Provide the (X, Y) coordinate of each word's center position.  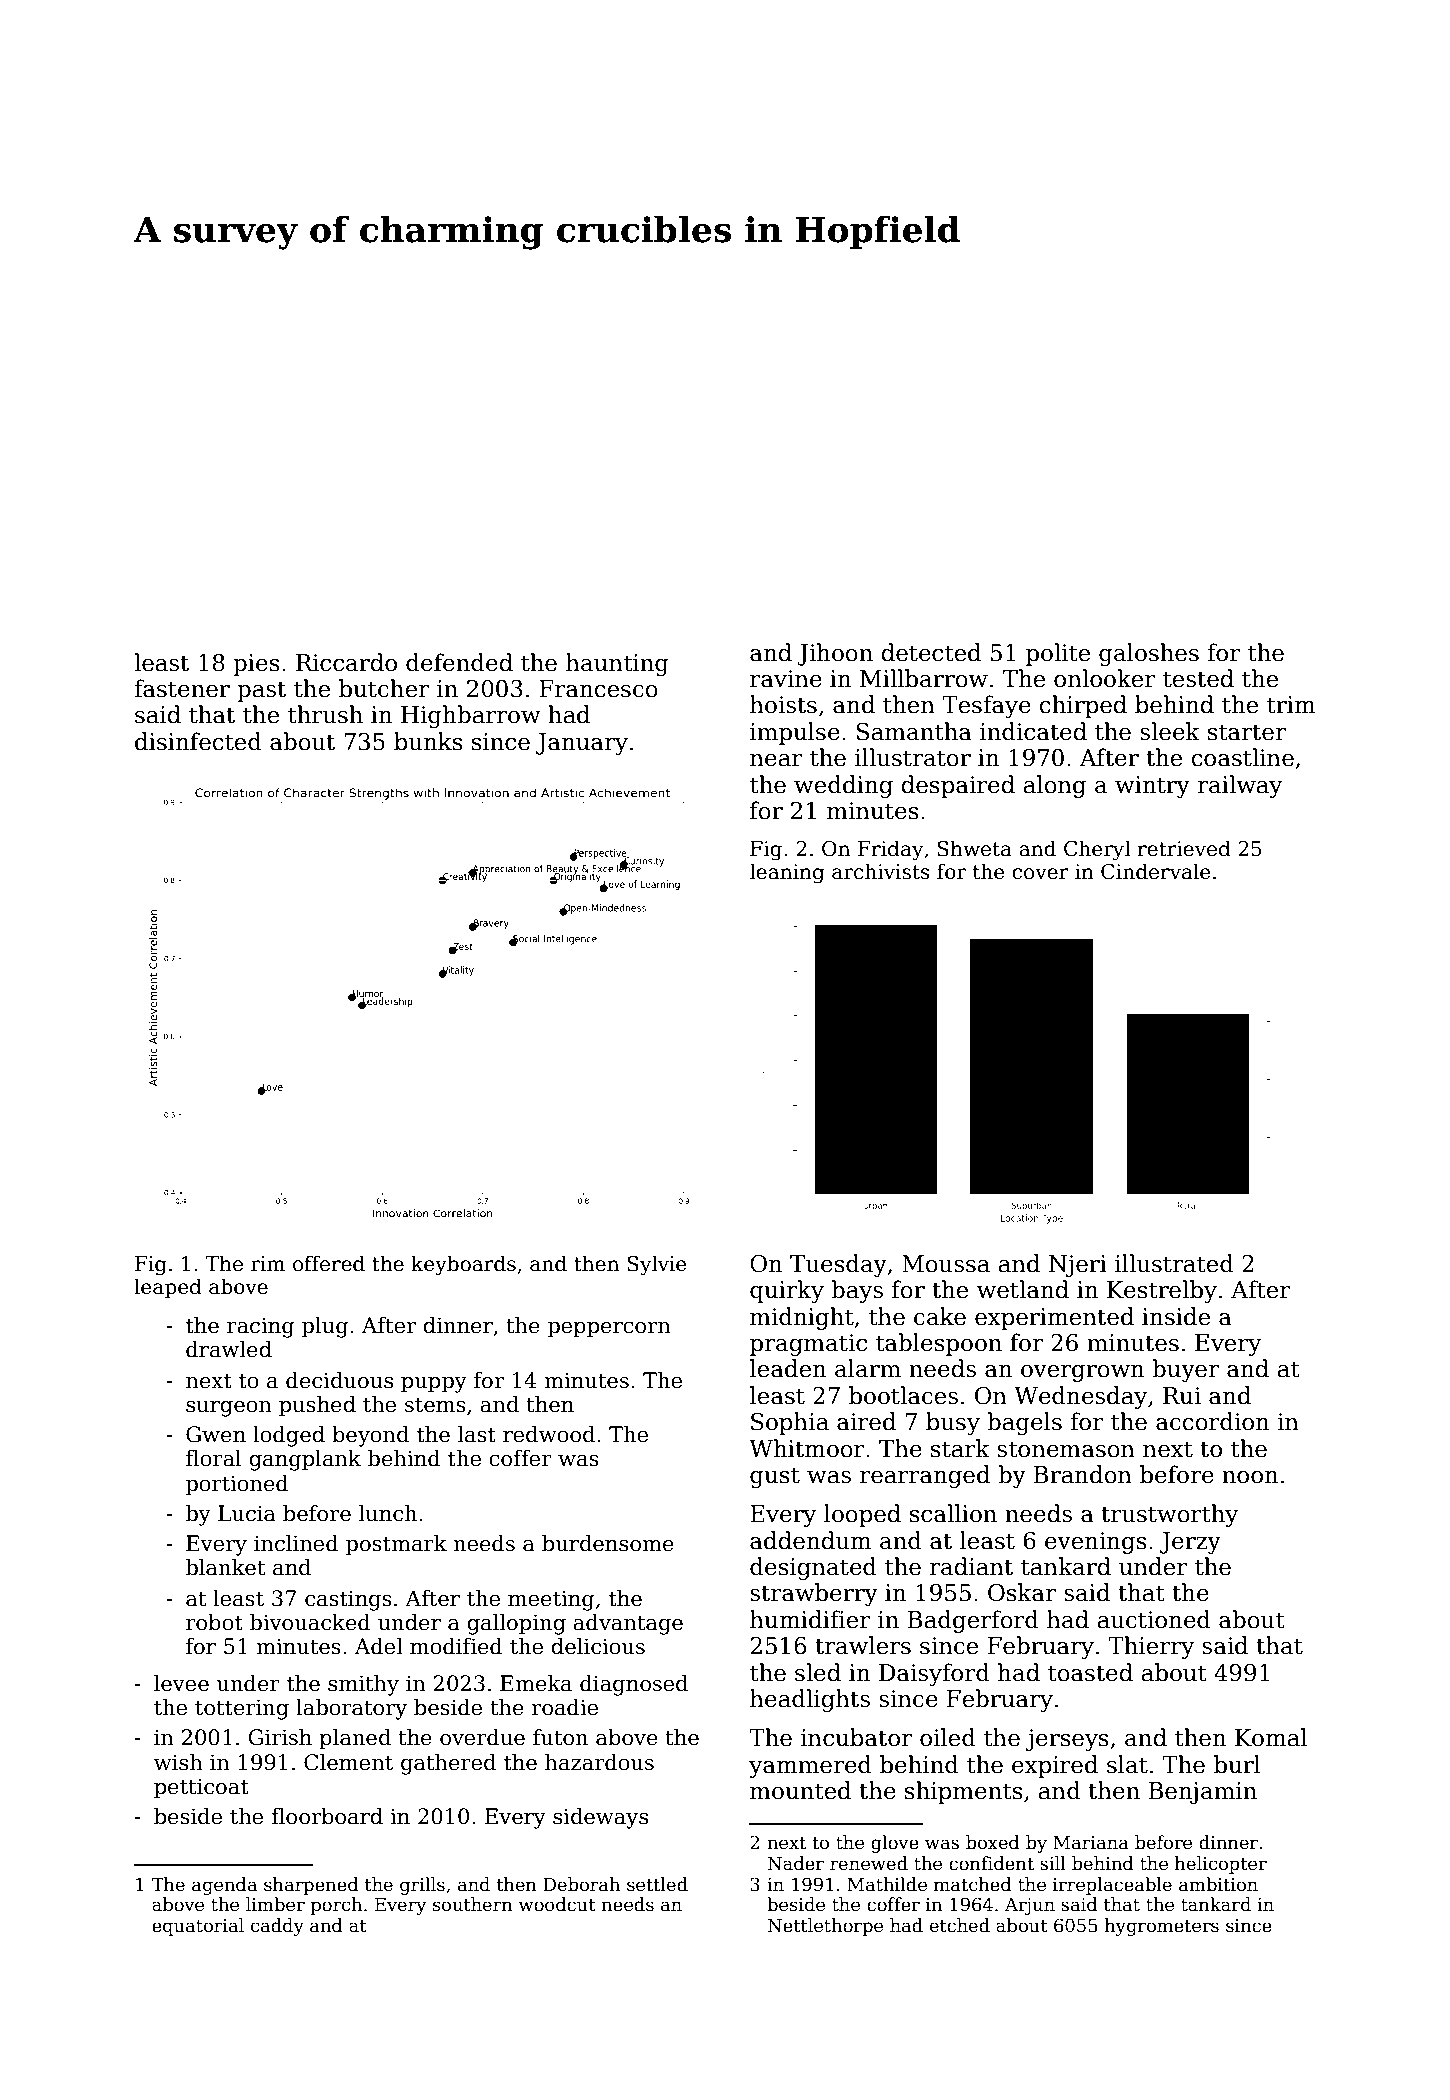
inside (1176, 1316)
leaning (787, 873)
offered (329, 1263)
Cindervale (1156, 871)
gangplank (305, 1460)
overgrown (1082, 1373)
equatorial (198, 1927)
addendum (810, 1540)
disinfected (198, 741)
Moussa (946, 1264)
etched (960, 1925)
